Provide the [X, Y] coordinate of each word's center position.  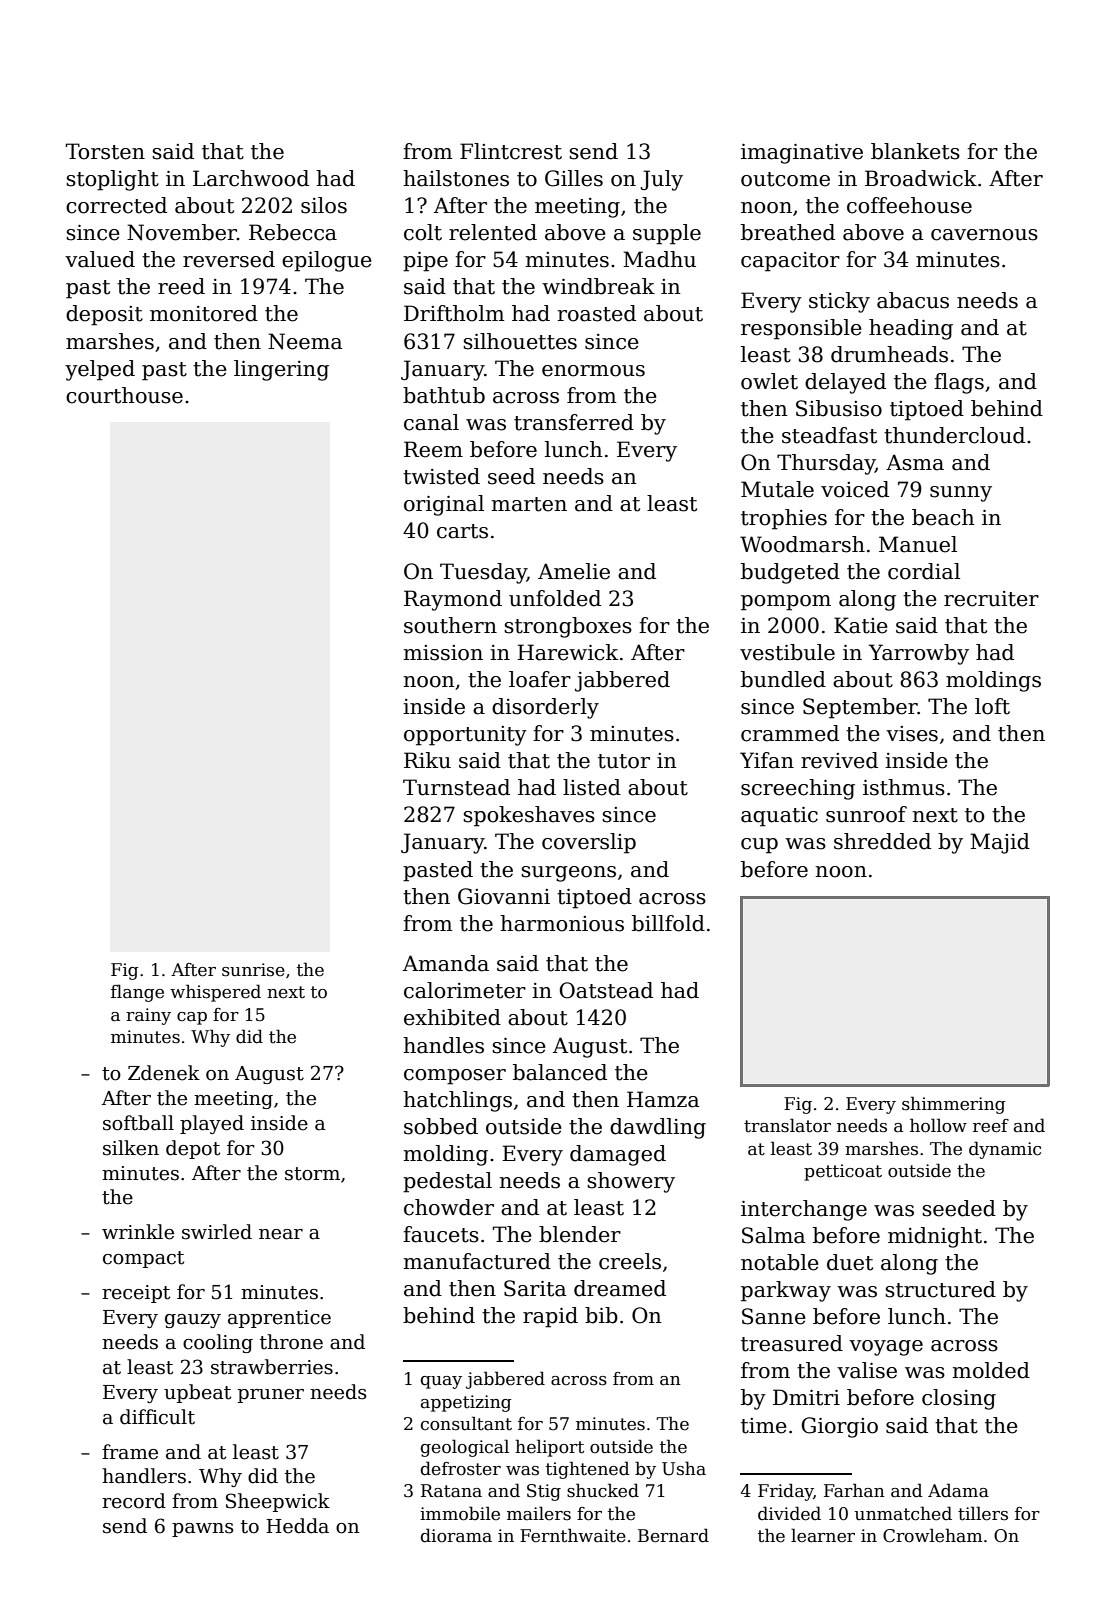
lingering [281, 370]
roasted [597, 313]
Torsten [105, 151]
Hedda [297, 1526]
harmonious [562, 923]
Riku [427, 760]
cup [759, 846]
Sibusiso [839, 408]
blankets [915, 151]
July [662, 180]
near [281, 1234]
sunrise [253, 970]
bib [601, 1315]
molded [991, 1370]
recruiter [991, 599]
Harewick [567, 652]
